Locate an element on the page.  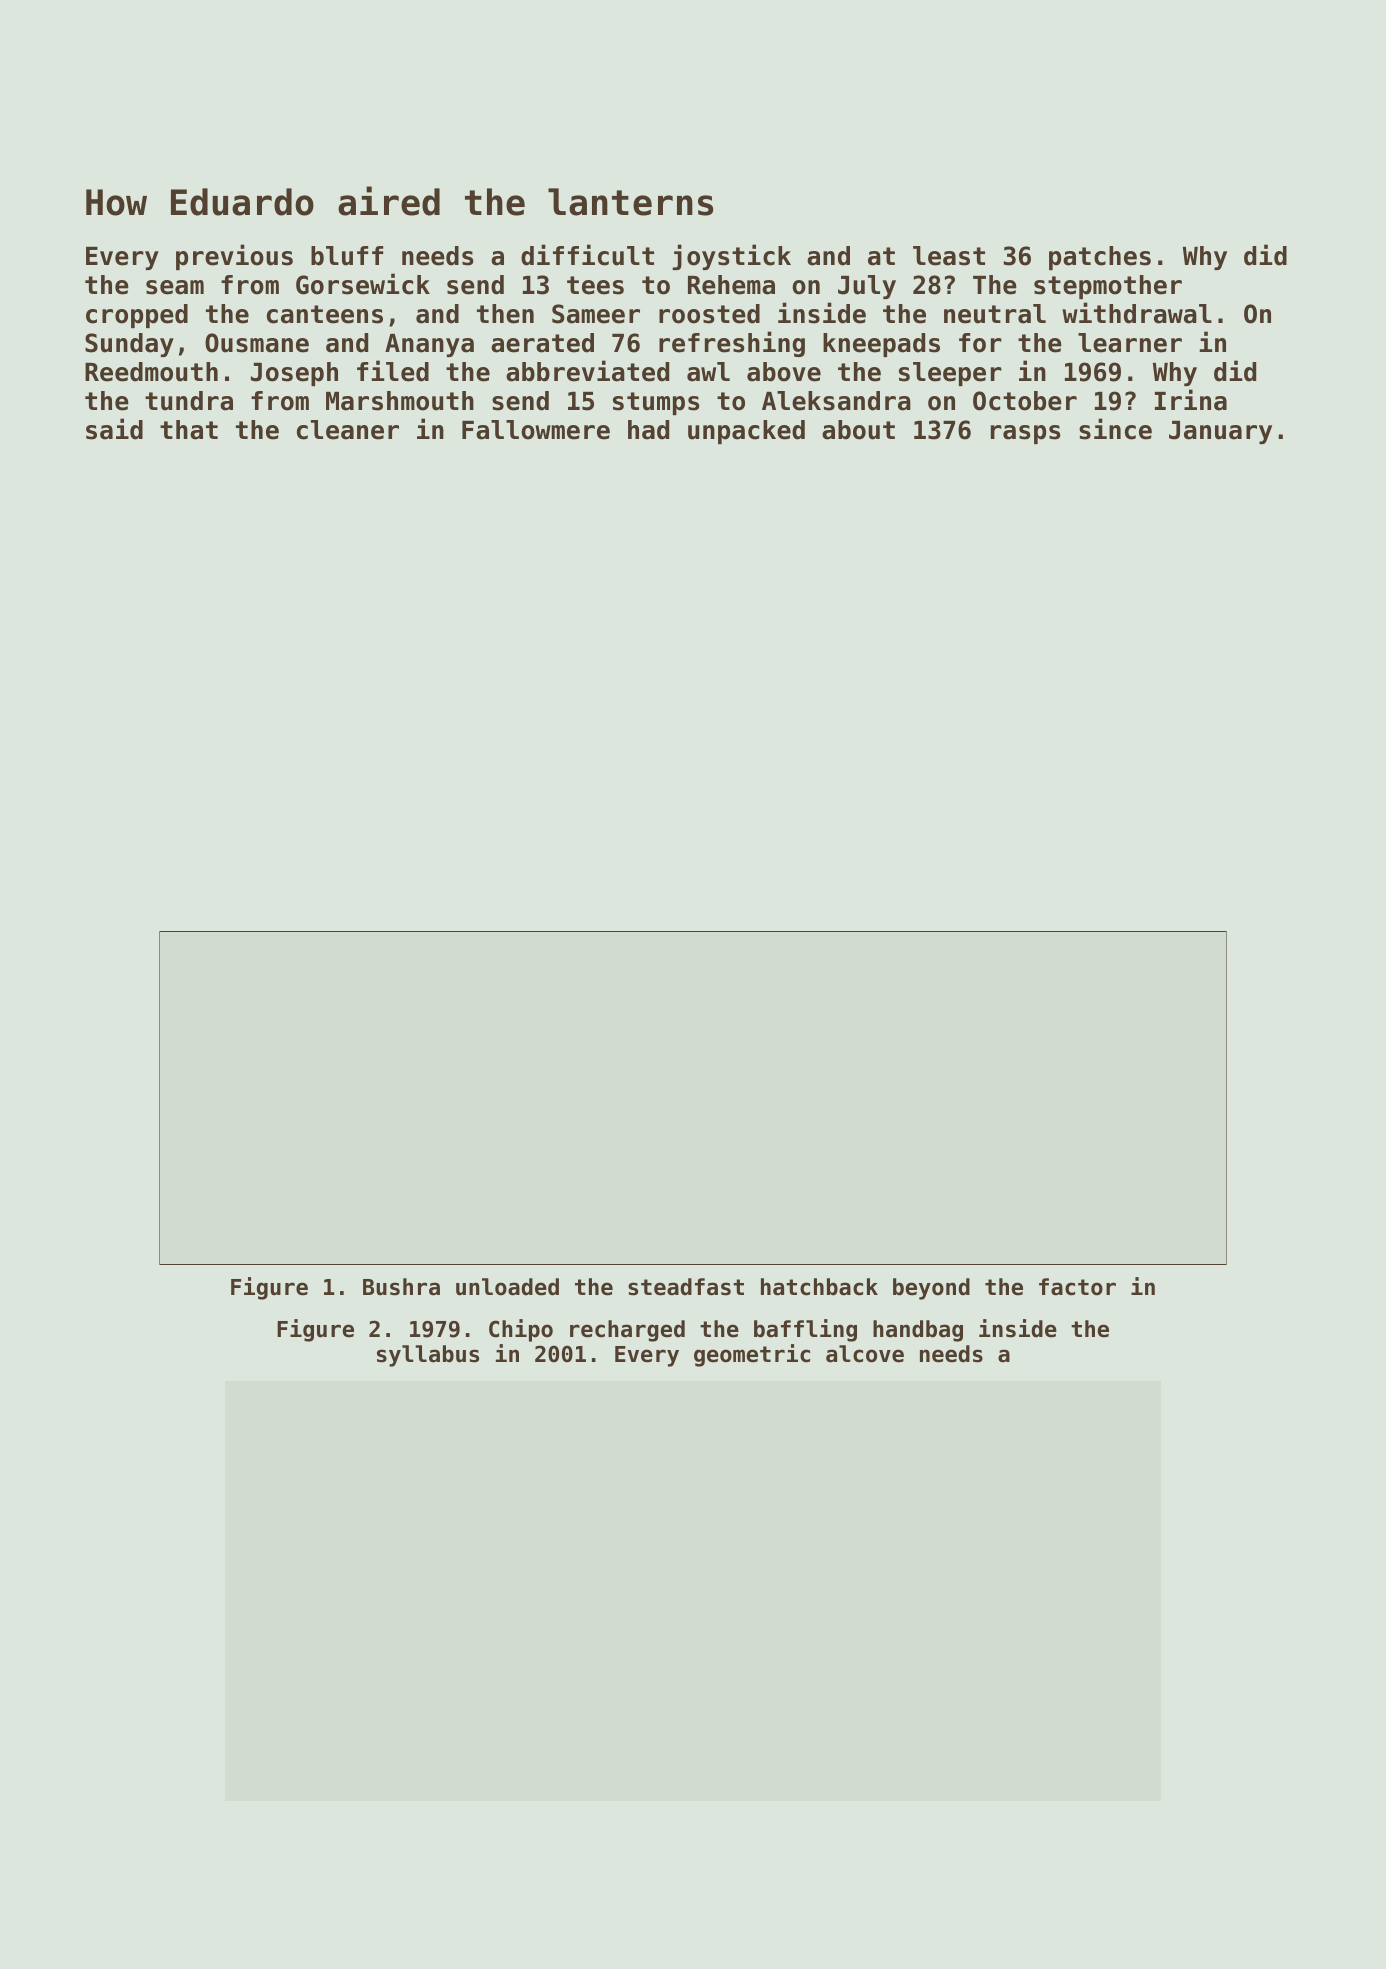
Bushra is located at coordinates (401, 1287).
